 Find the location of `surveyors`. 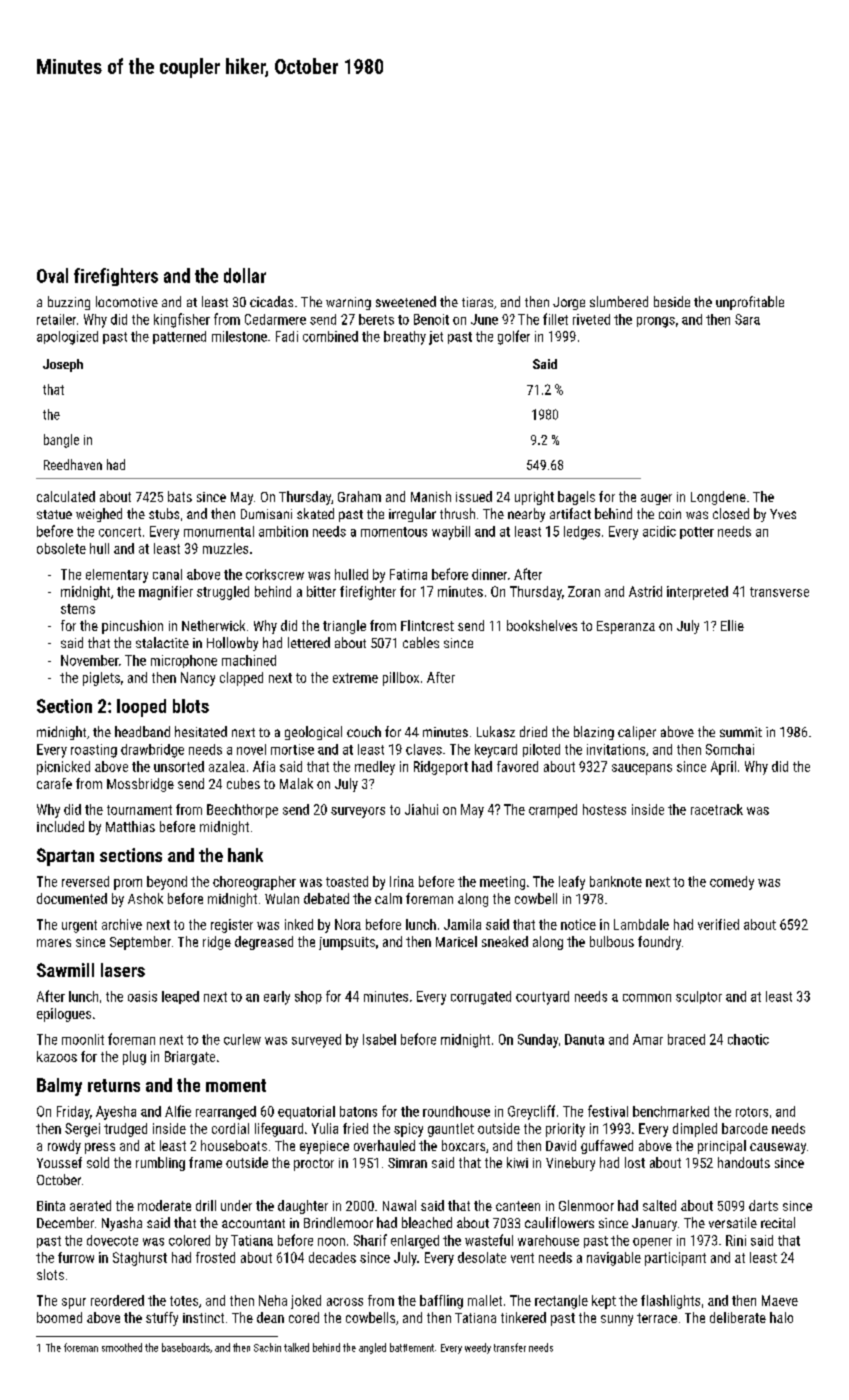

surveyors is located at coordinates (358, 812).
